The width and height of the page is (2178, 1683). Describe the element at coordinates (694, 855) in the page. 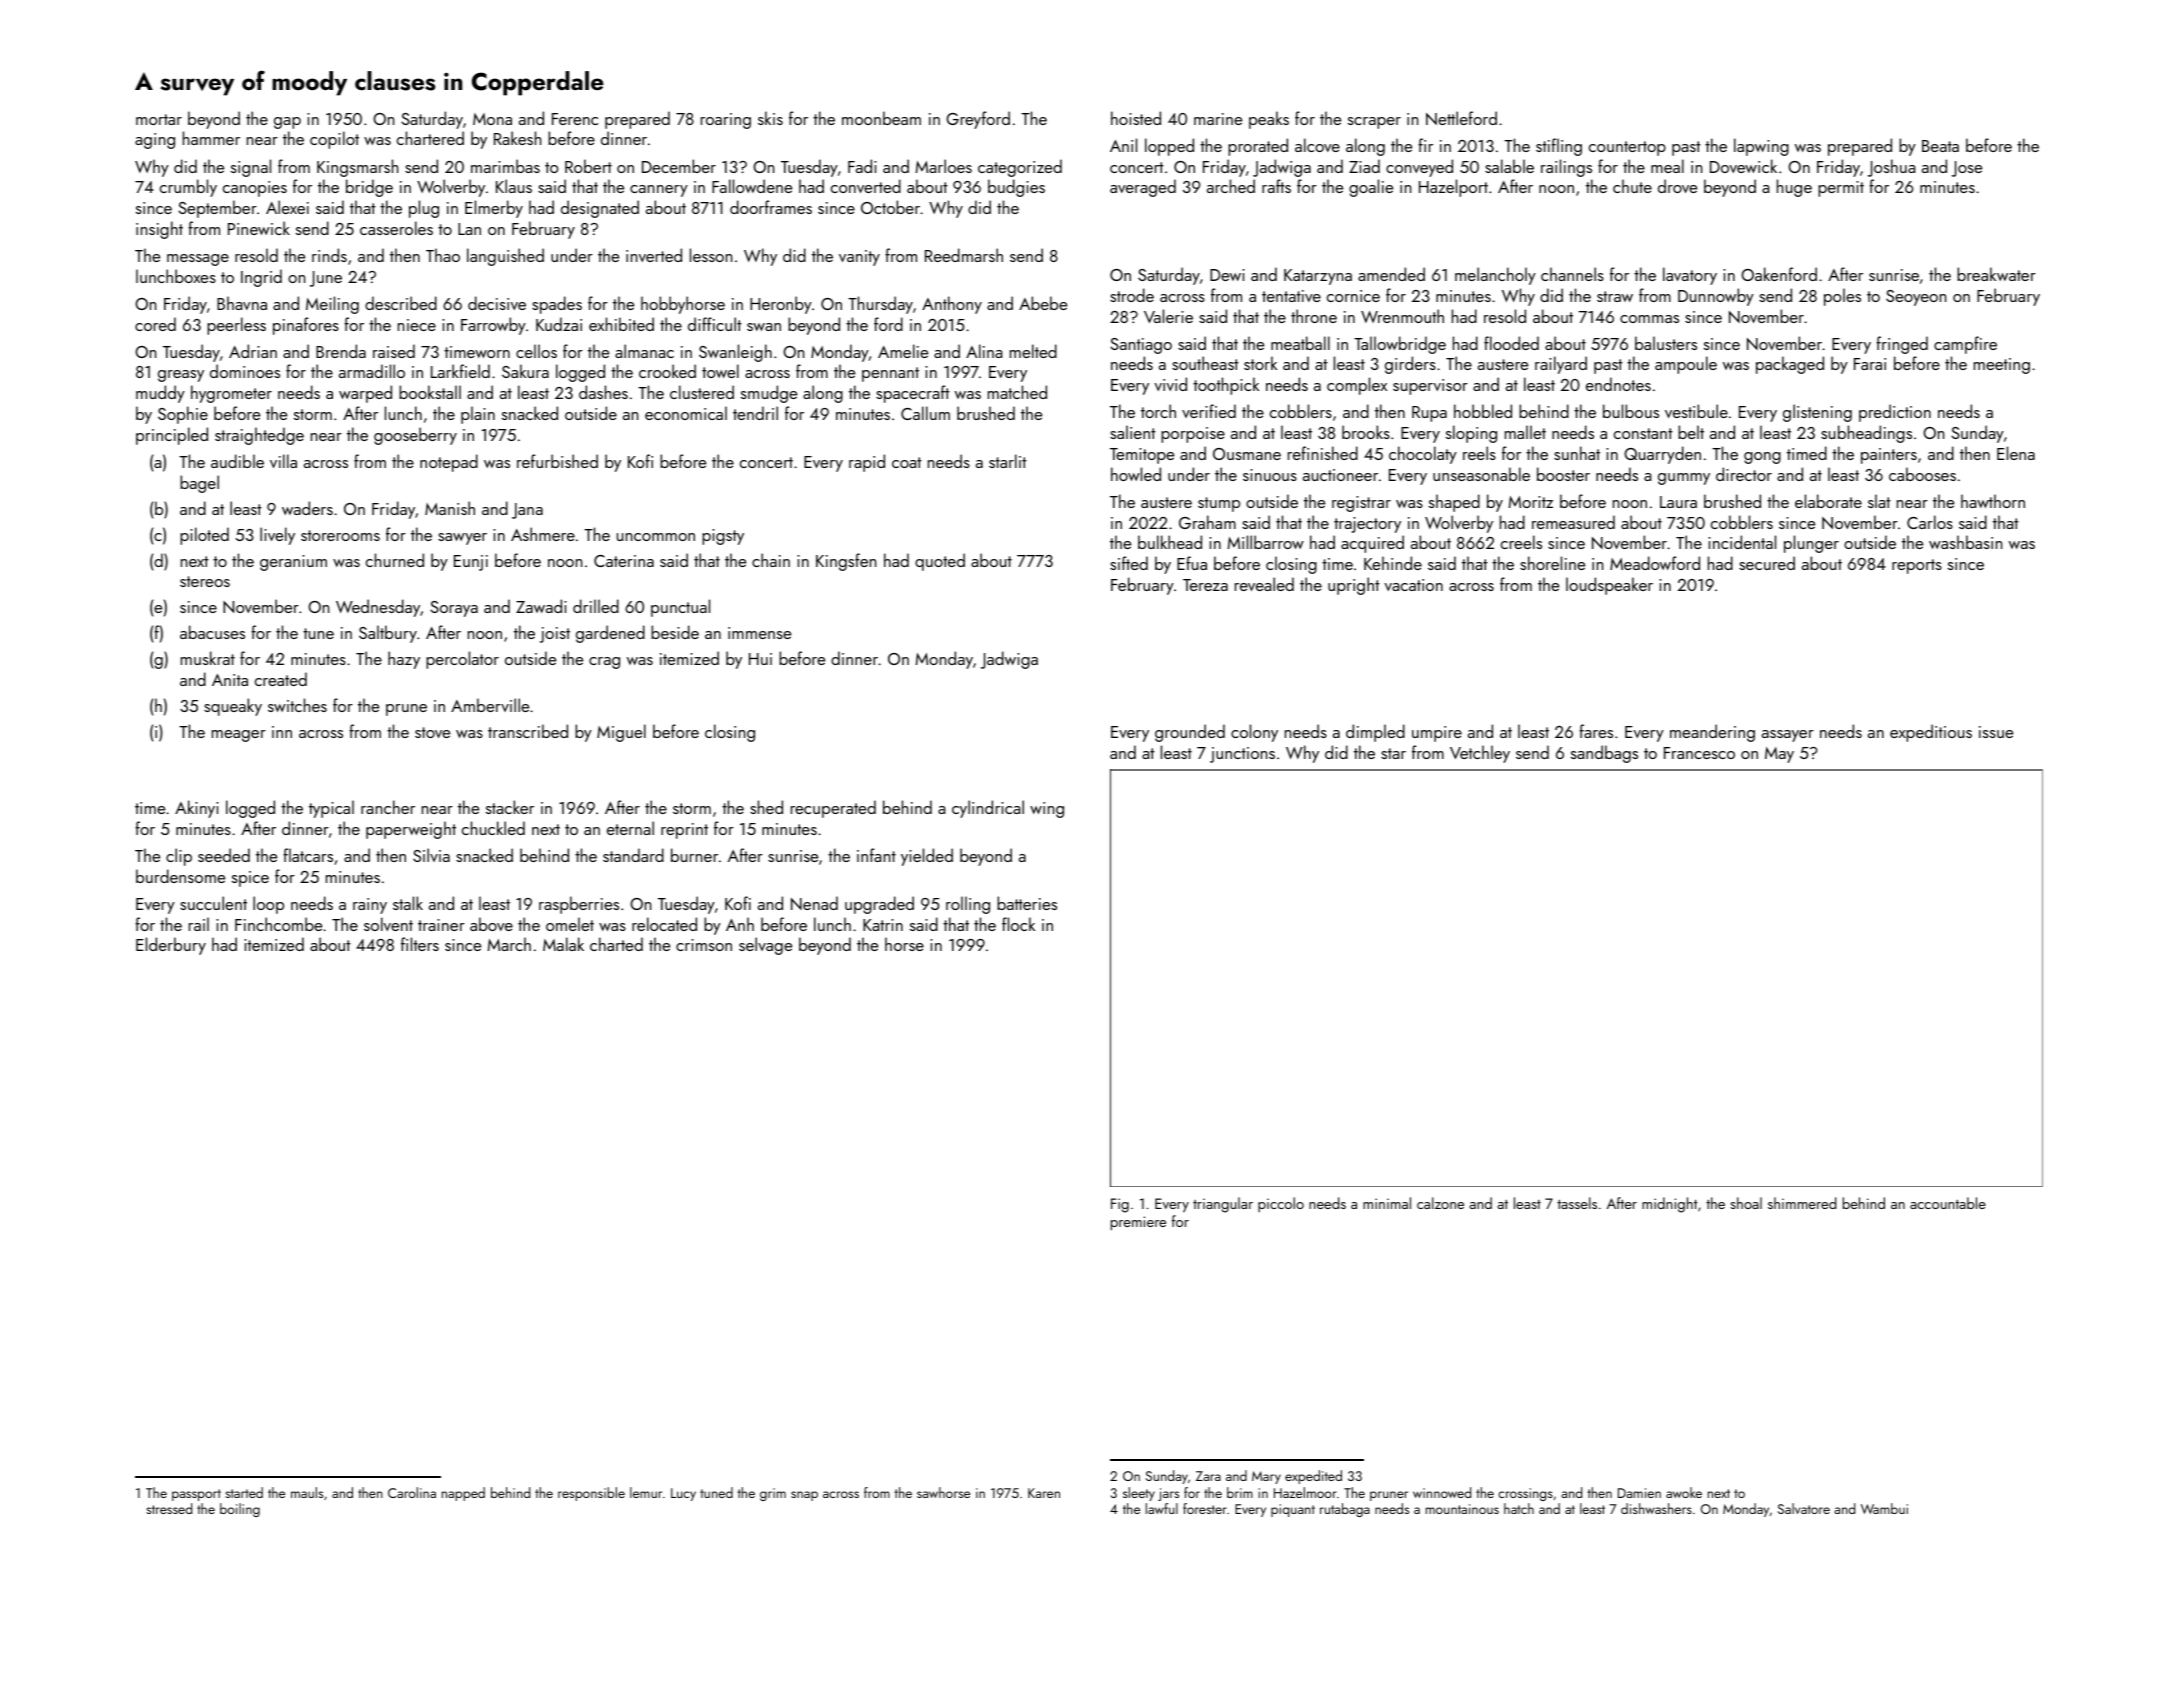

I see `burner` at that location.
